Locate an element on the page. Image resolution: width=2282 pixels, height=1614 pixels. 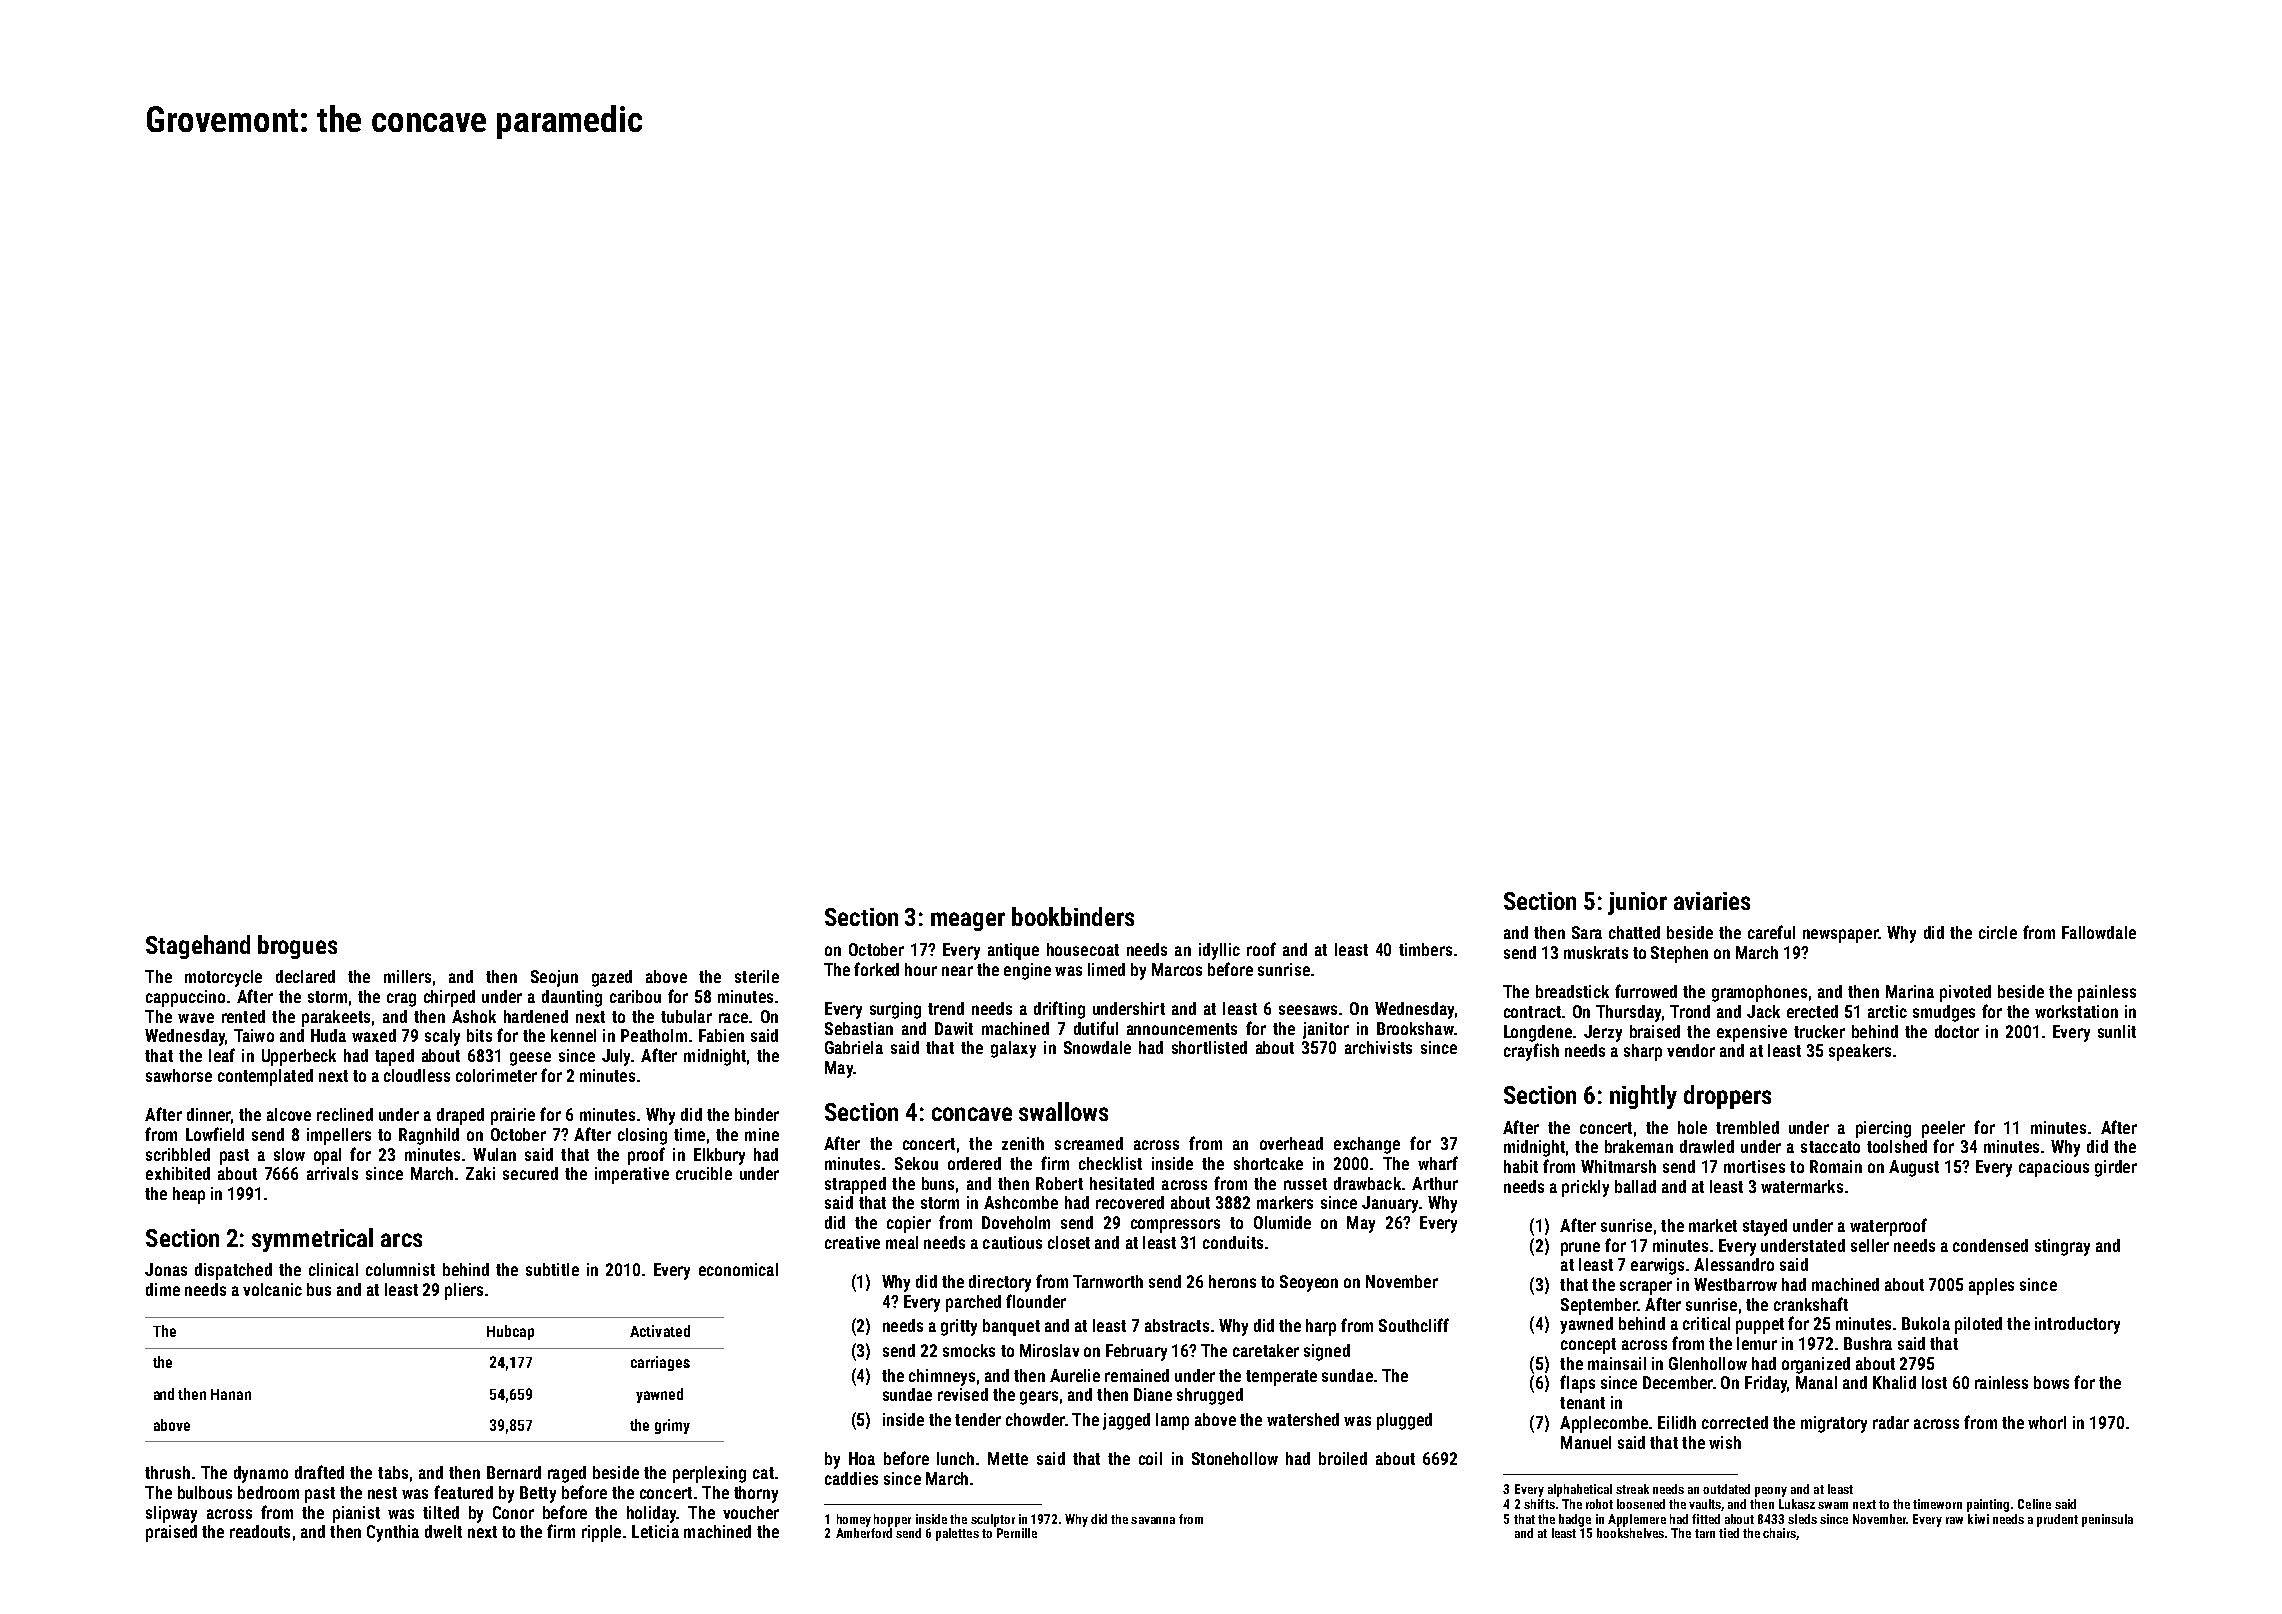
prairie is located at coordinates (513, 1116).
